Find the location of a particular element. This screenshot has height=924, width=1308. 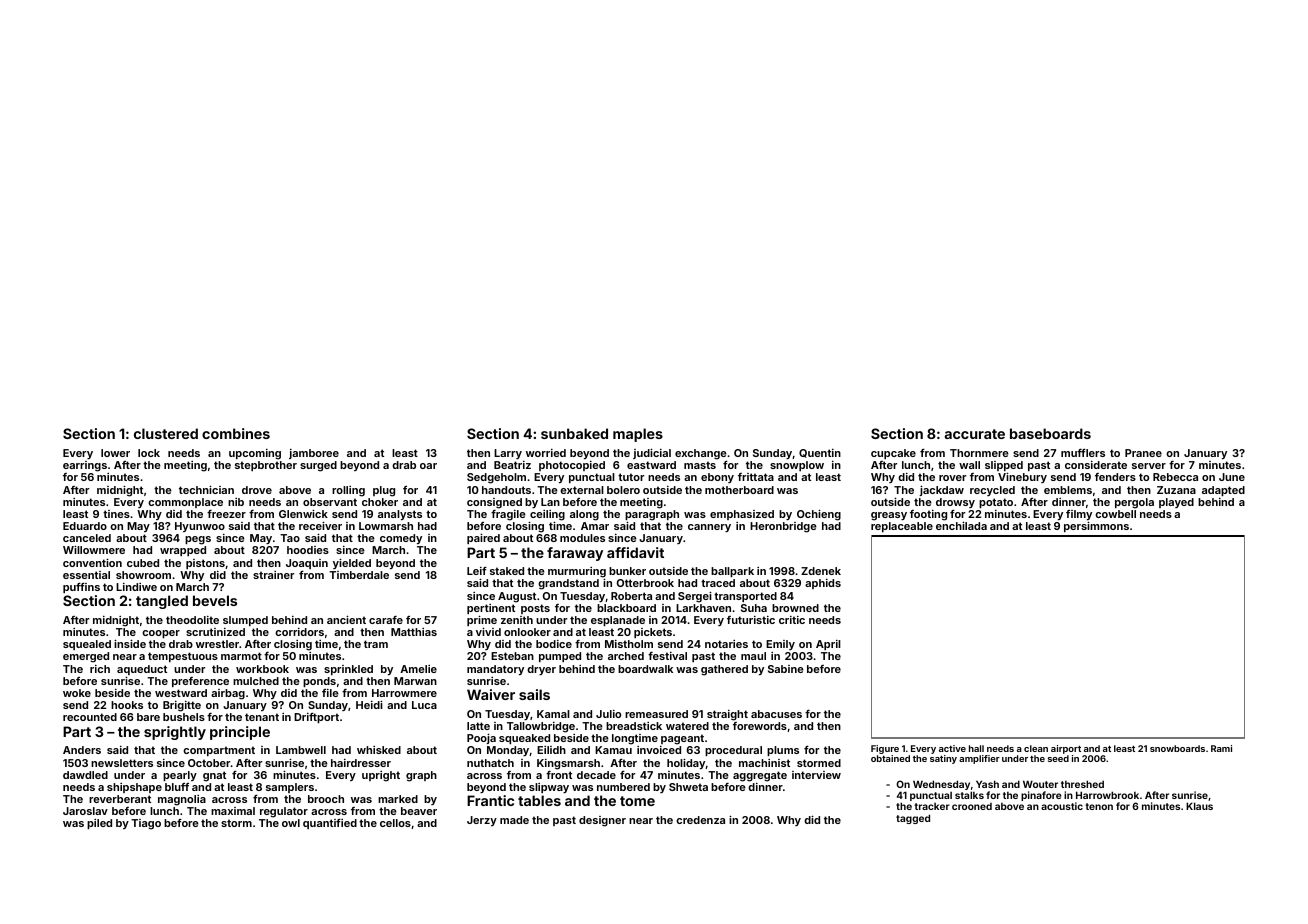

tines is located at coordinates (116, 514).
